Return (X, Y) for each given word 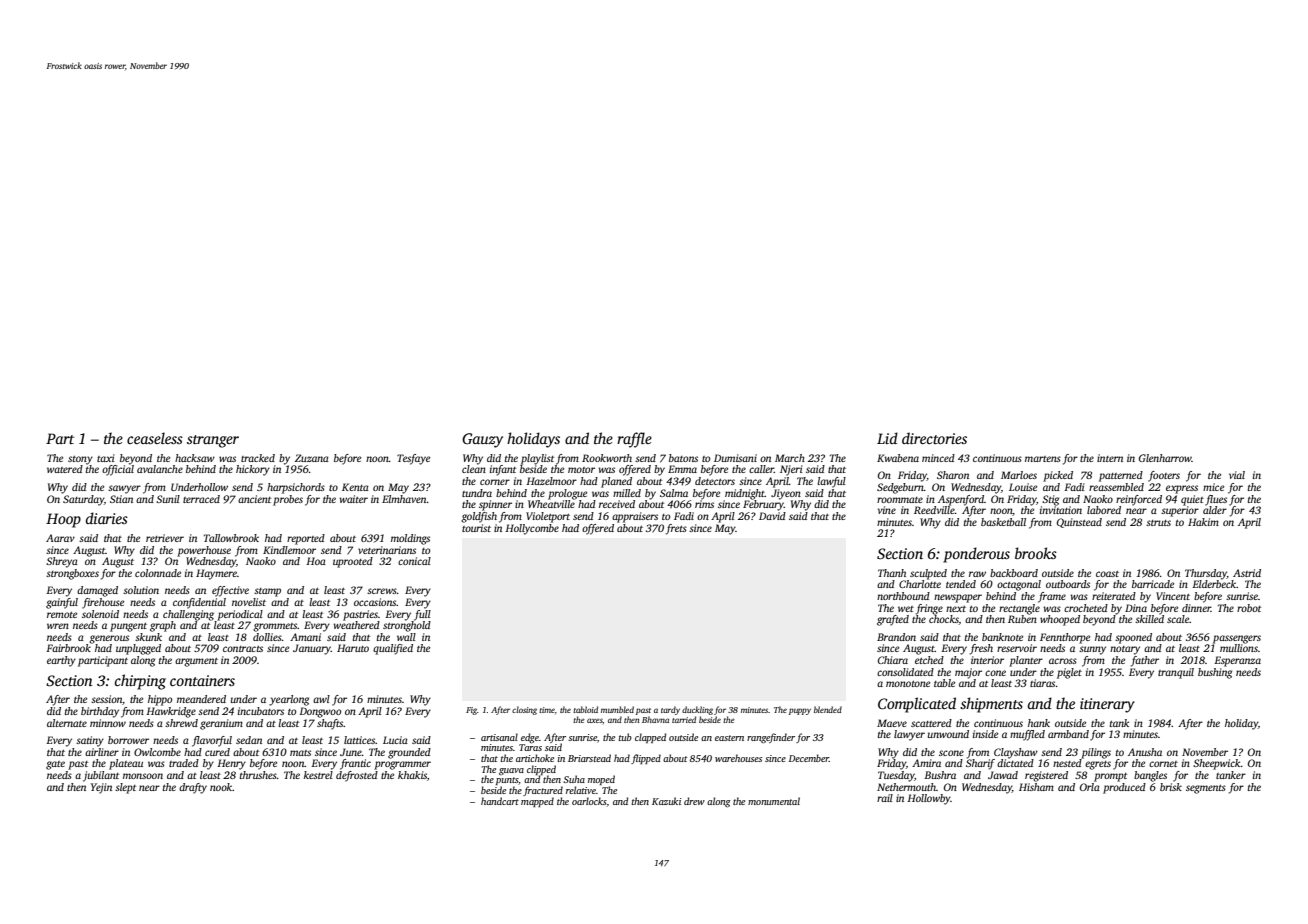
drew (694, 801)
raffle (634, 440)
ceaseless (155, 438)
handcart (500, 801)
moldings (410, 539)
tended (961, 584)
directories (934, 438)
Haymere (216, 574)
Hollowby (929, 799)
